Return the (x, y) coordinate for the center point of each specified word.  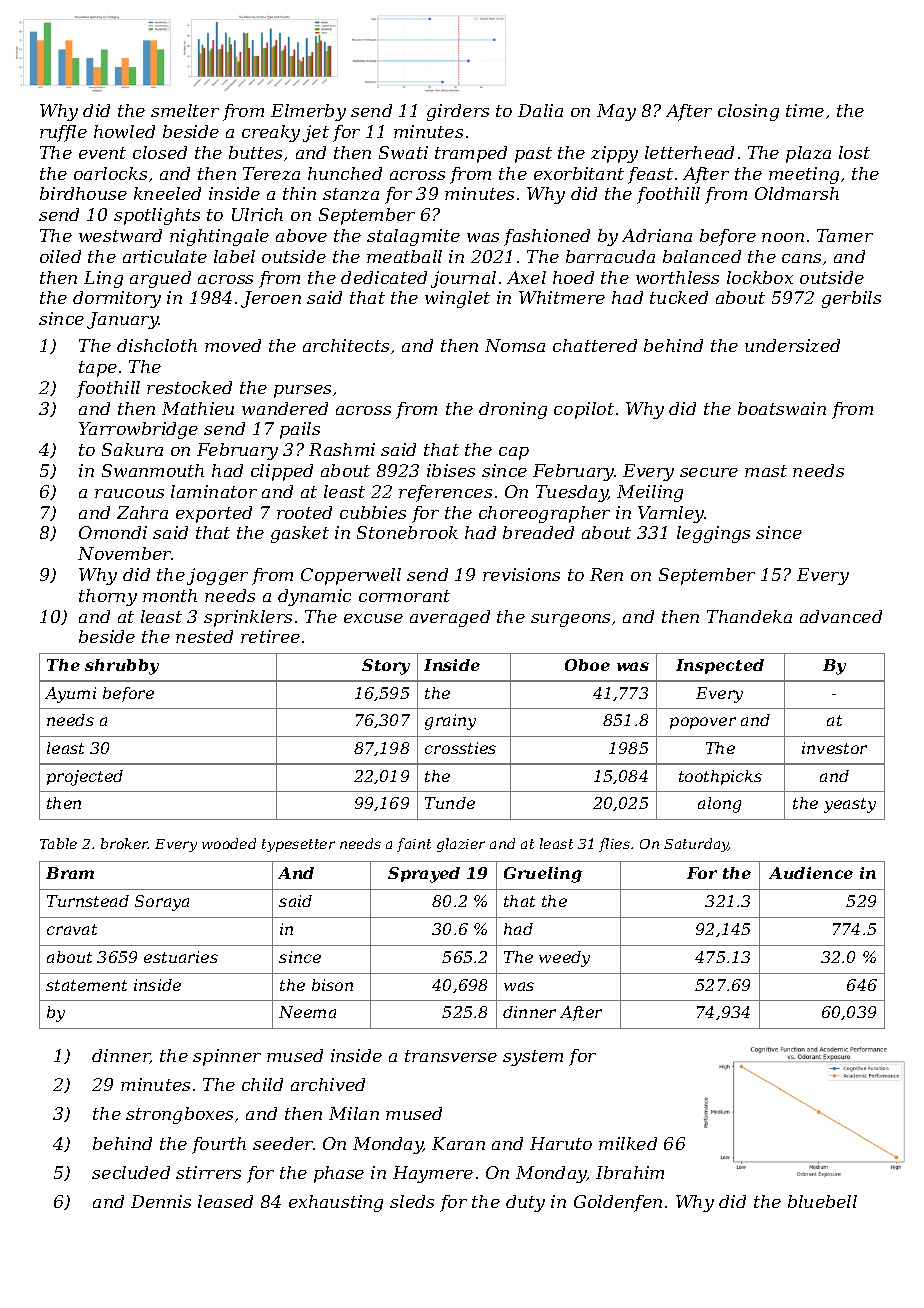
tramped (471, 154)
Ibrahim (630, 1172)
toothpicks (720, 777)
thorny (108, 597)
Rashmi (342, 449)
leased (225, 1201)
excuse (373, 618)
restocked (189, 387)
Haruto (561, 1143)
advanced (841, 616)
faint (414, 845)
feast (650, 175)
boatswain (782, 408)
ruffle (63, 133)
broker (125, 843)
